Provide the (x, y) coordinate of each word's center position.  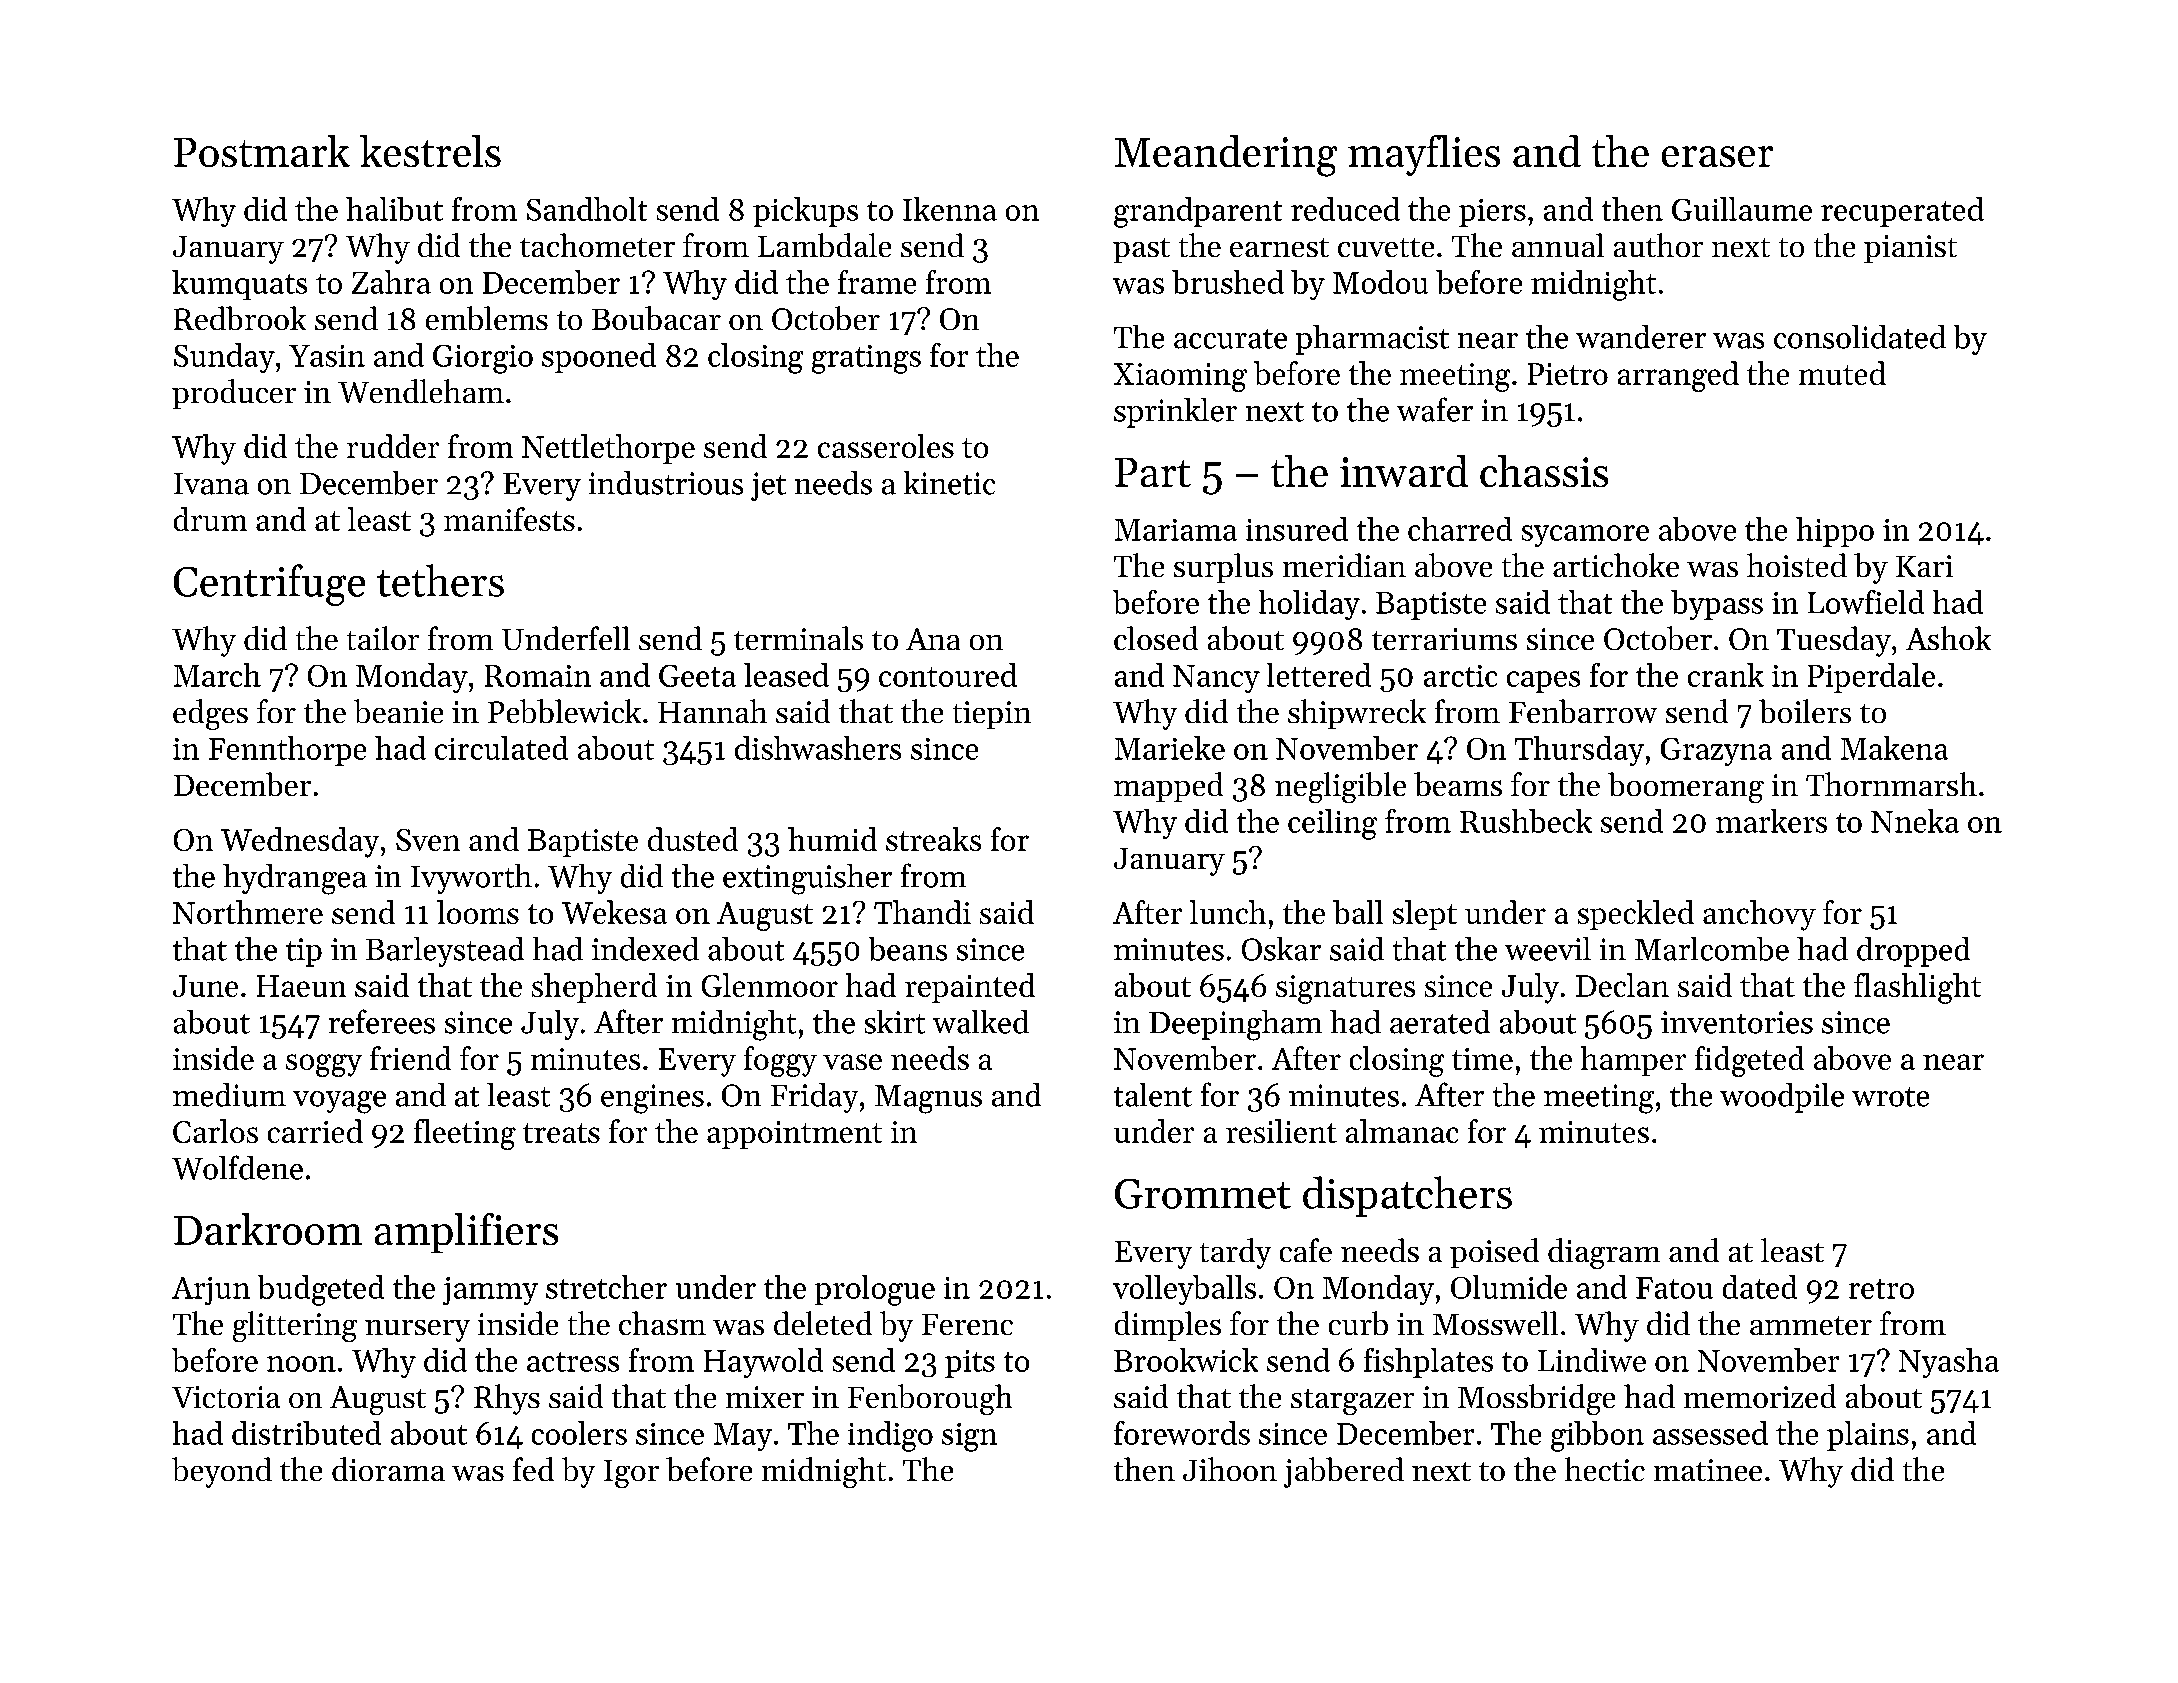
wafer (1435, 409)
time (1482, 1059)
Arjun (211, 1291)
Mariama (1176, 530)
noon (301, 1364)
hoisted (1797, 565)
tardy (1235, 1253)
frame (877, 282)
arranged (1678, 376)
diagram (1604, 1253)
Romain (538, 676)
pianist (1910, 249)
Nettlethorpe (608, 449)
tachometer (597, 245)
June (205, 986)
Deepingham (1235, 1025)
